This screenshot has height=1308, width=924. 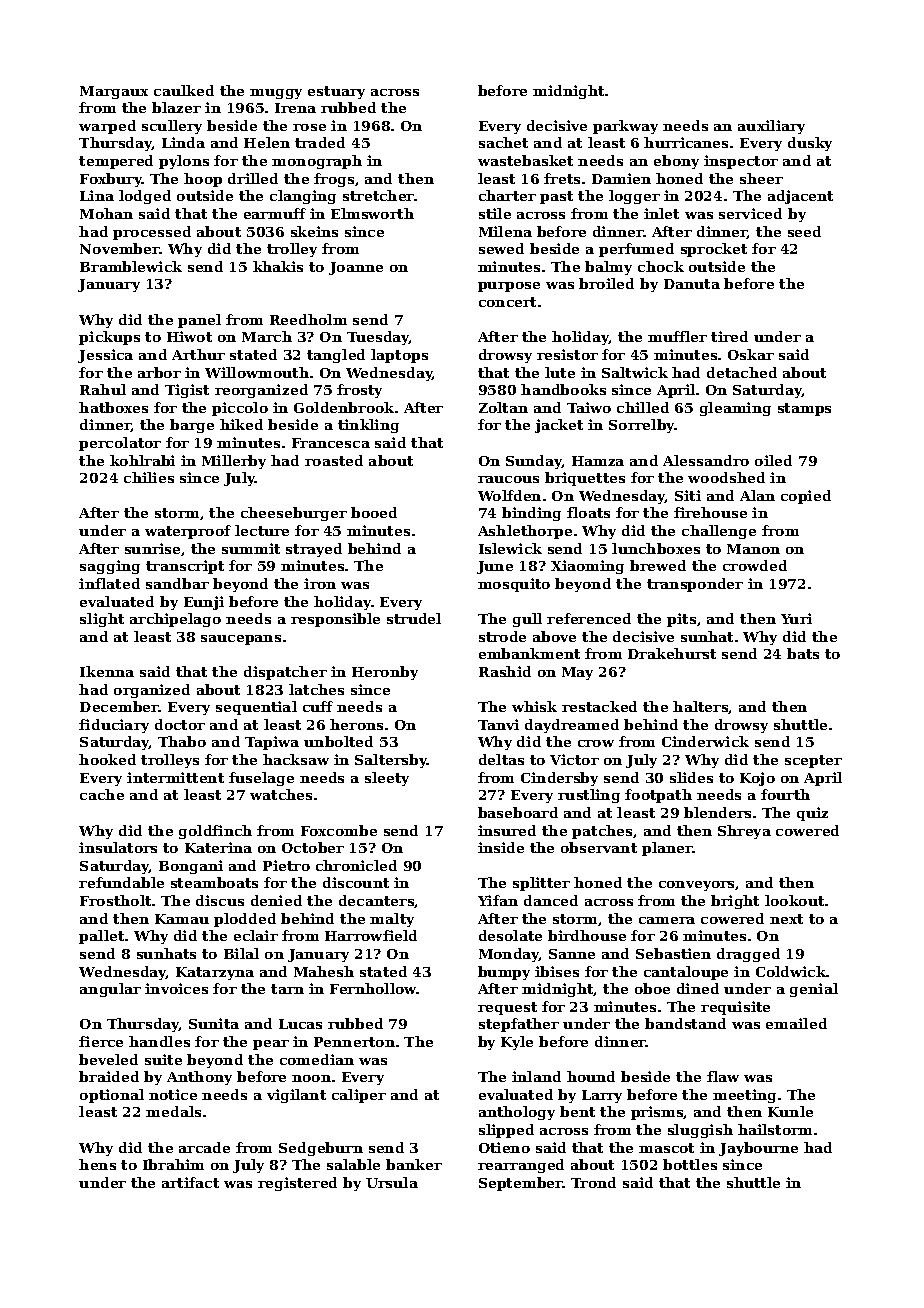 I want to click on earmuff, so click(x=275, y=213).
